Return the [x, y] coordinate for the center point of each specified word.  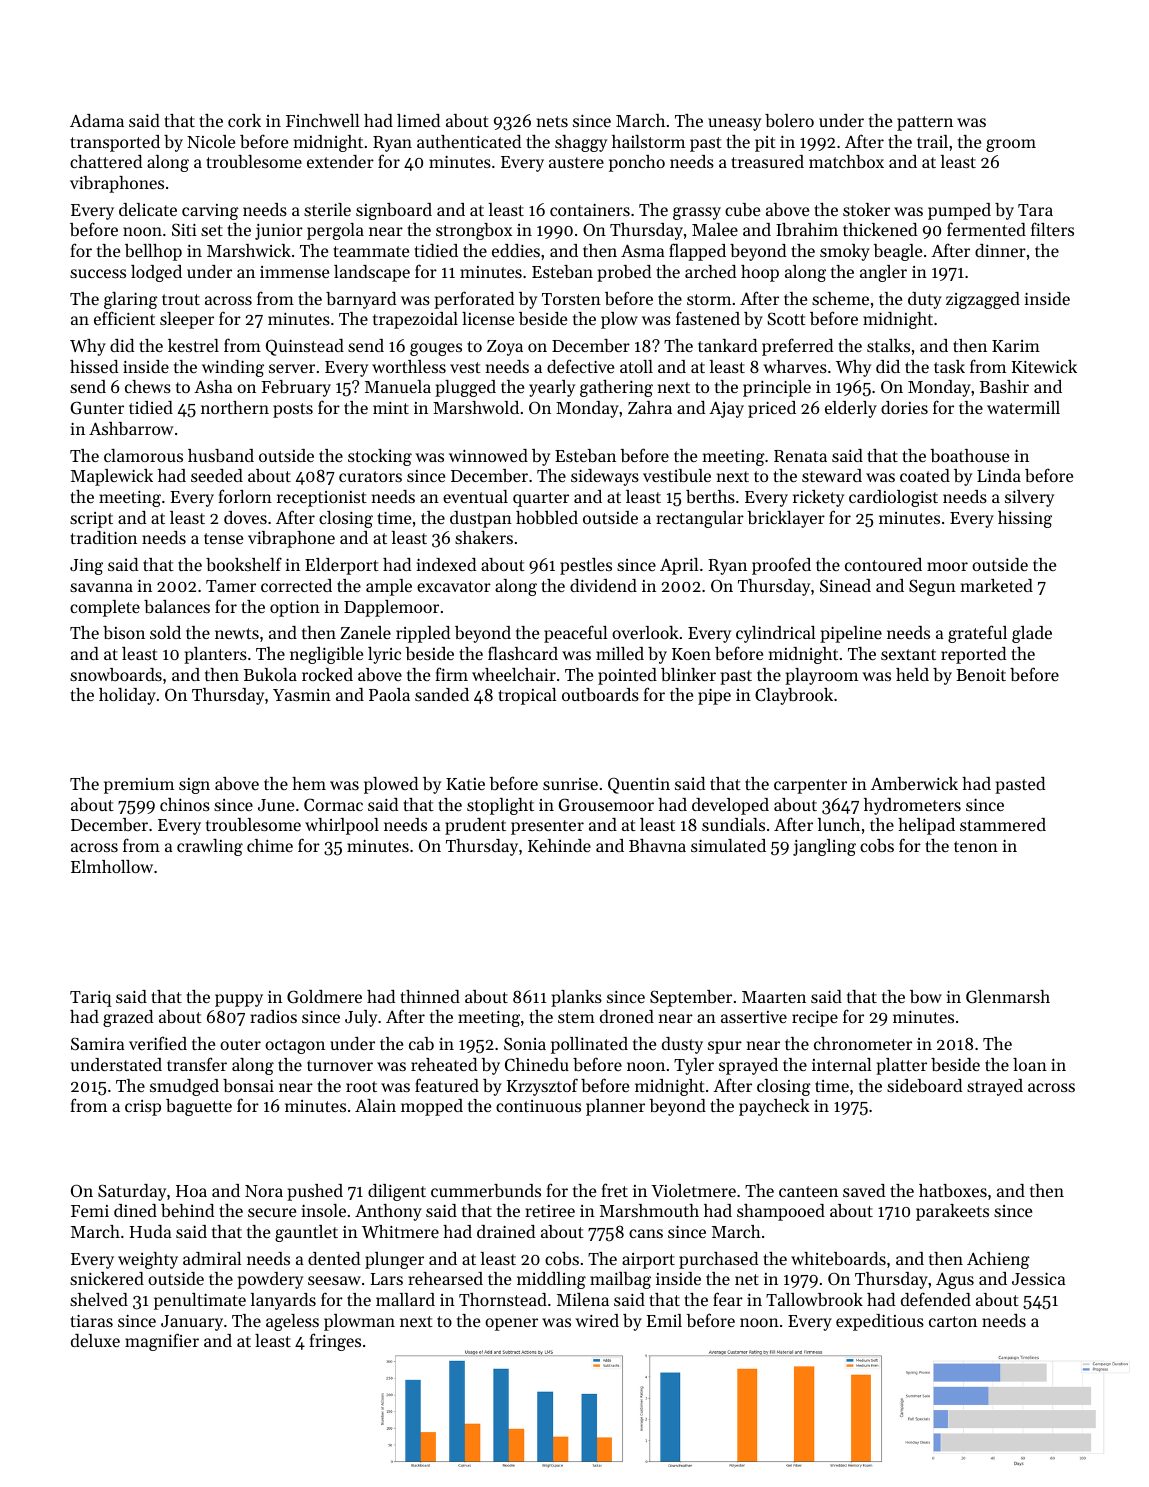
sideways [605, 477]
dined [135, 1210]
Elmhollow [112, 866]
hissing [1025, 519]
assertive [754, 1017]
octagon [295, 1046]
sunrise [570, 784]
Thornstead [503, 1299]
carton [953, 1321]
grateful [977, 634]
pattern [925, 123]
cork [244, 120]
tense [223, 538]
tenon [976, 846]
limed [418, 120]
